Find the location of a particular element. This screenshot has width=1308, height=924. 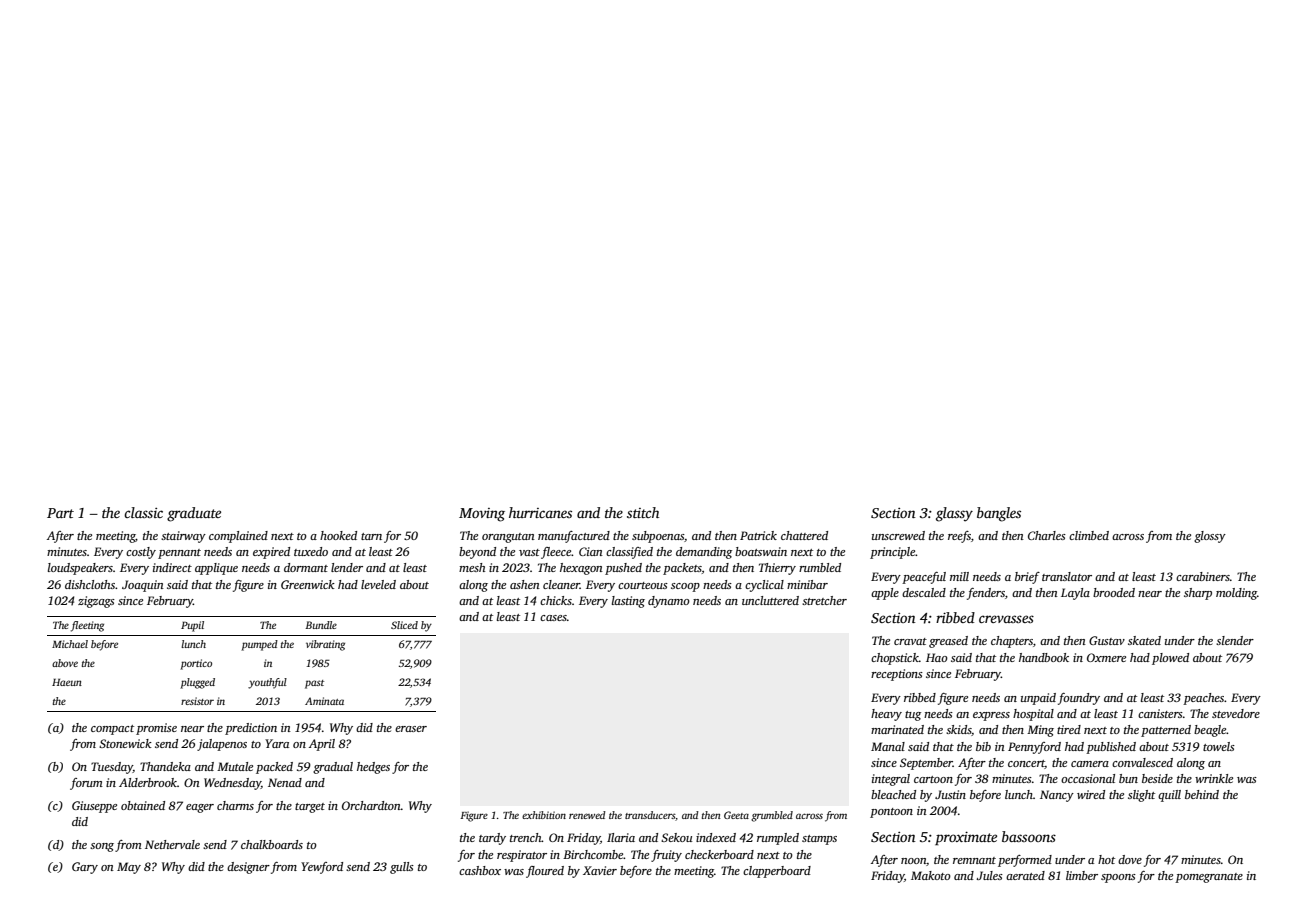

loudspeakers is located at coordinates (80, 569).
